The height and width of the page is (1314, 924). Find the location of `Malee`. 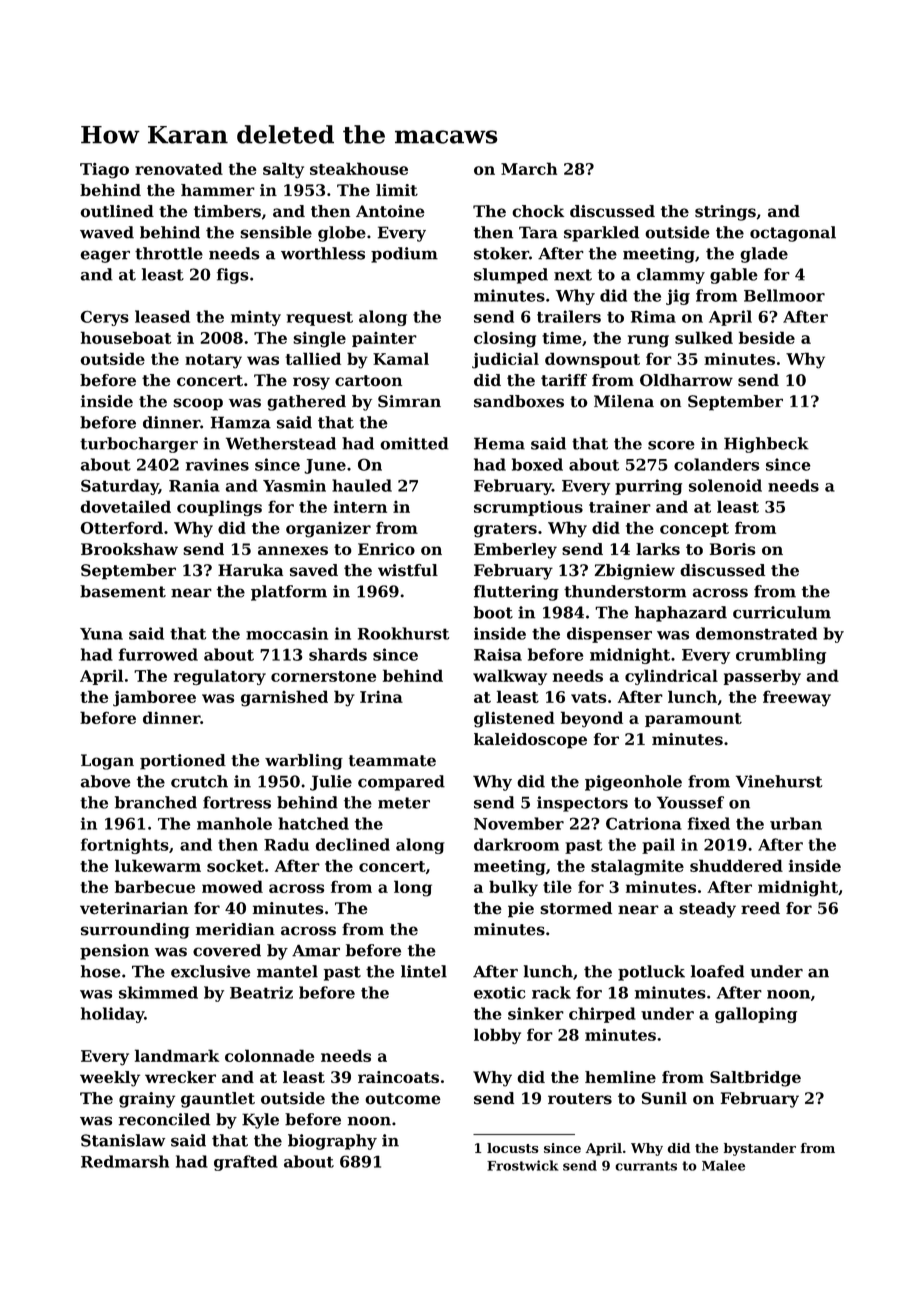

Malee is located at coordinates (723, 1165).
